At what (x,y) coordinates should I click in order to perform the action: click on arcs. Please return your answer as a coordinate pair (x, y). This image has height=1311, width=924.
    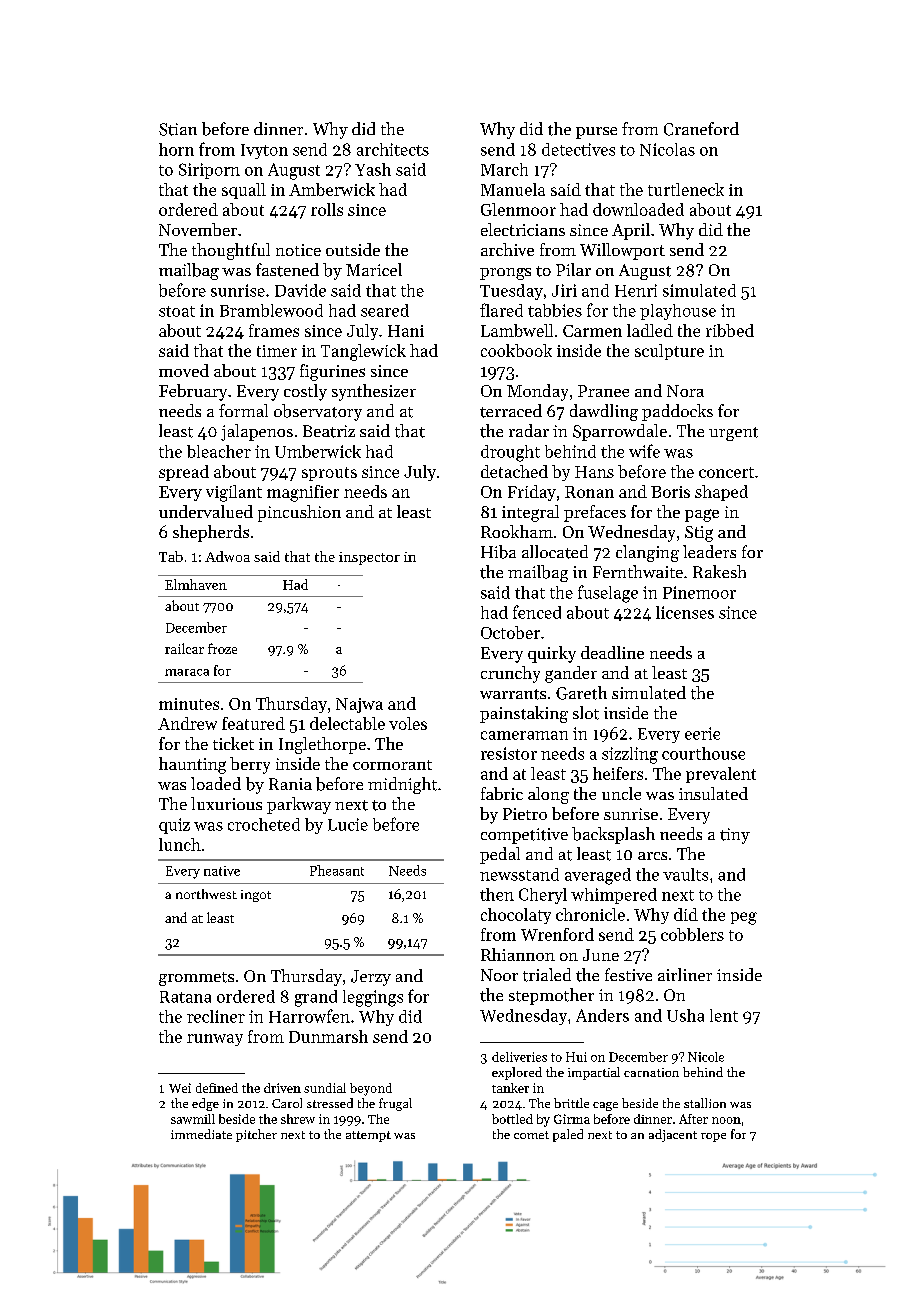
    Looking at the image, I should click on (652, 856).
